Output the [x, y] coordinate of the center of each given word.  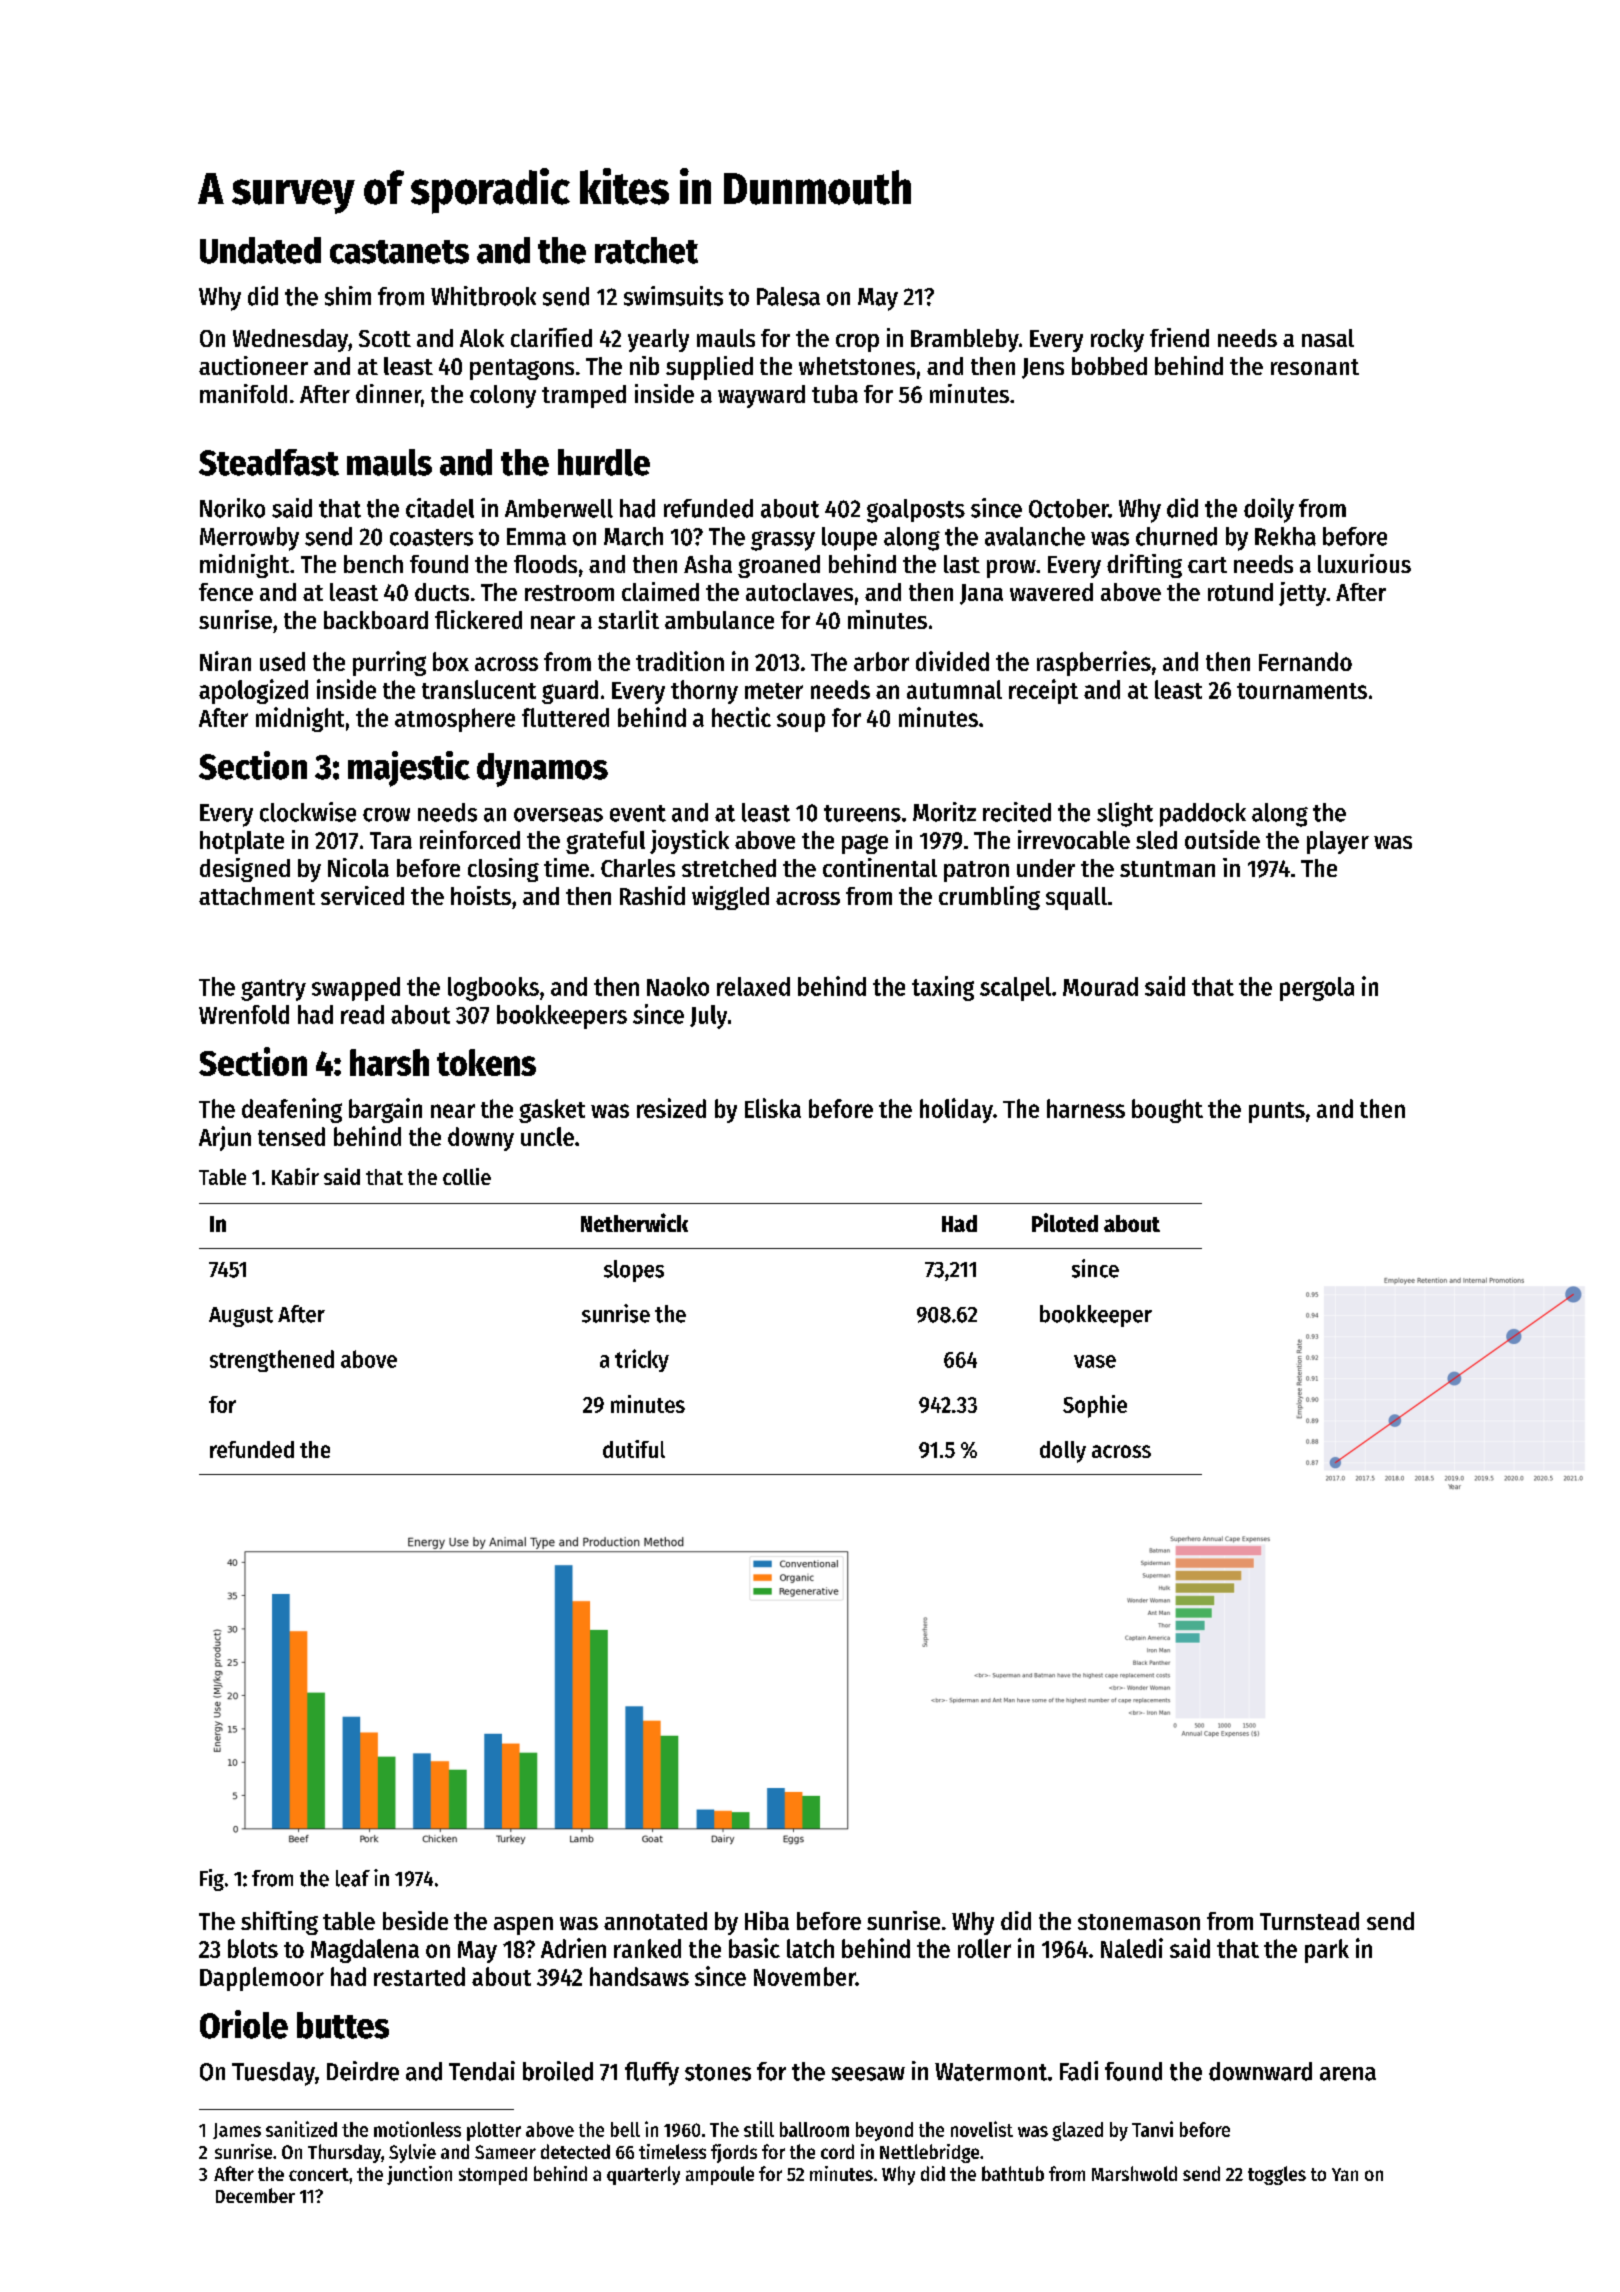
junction [419, 2175]
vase [1095, 1361]
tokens [486, 1062]
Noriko [232, 508]
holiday [956, 1110]
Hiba [767, 1920]
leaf [353, 1878]
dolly [1063, 1452]
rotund [1240, 592]
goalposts [916, 511]
